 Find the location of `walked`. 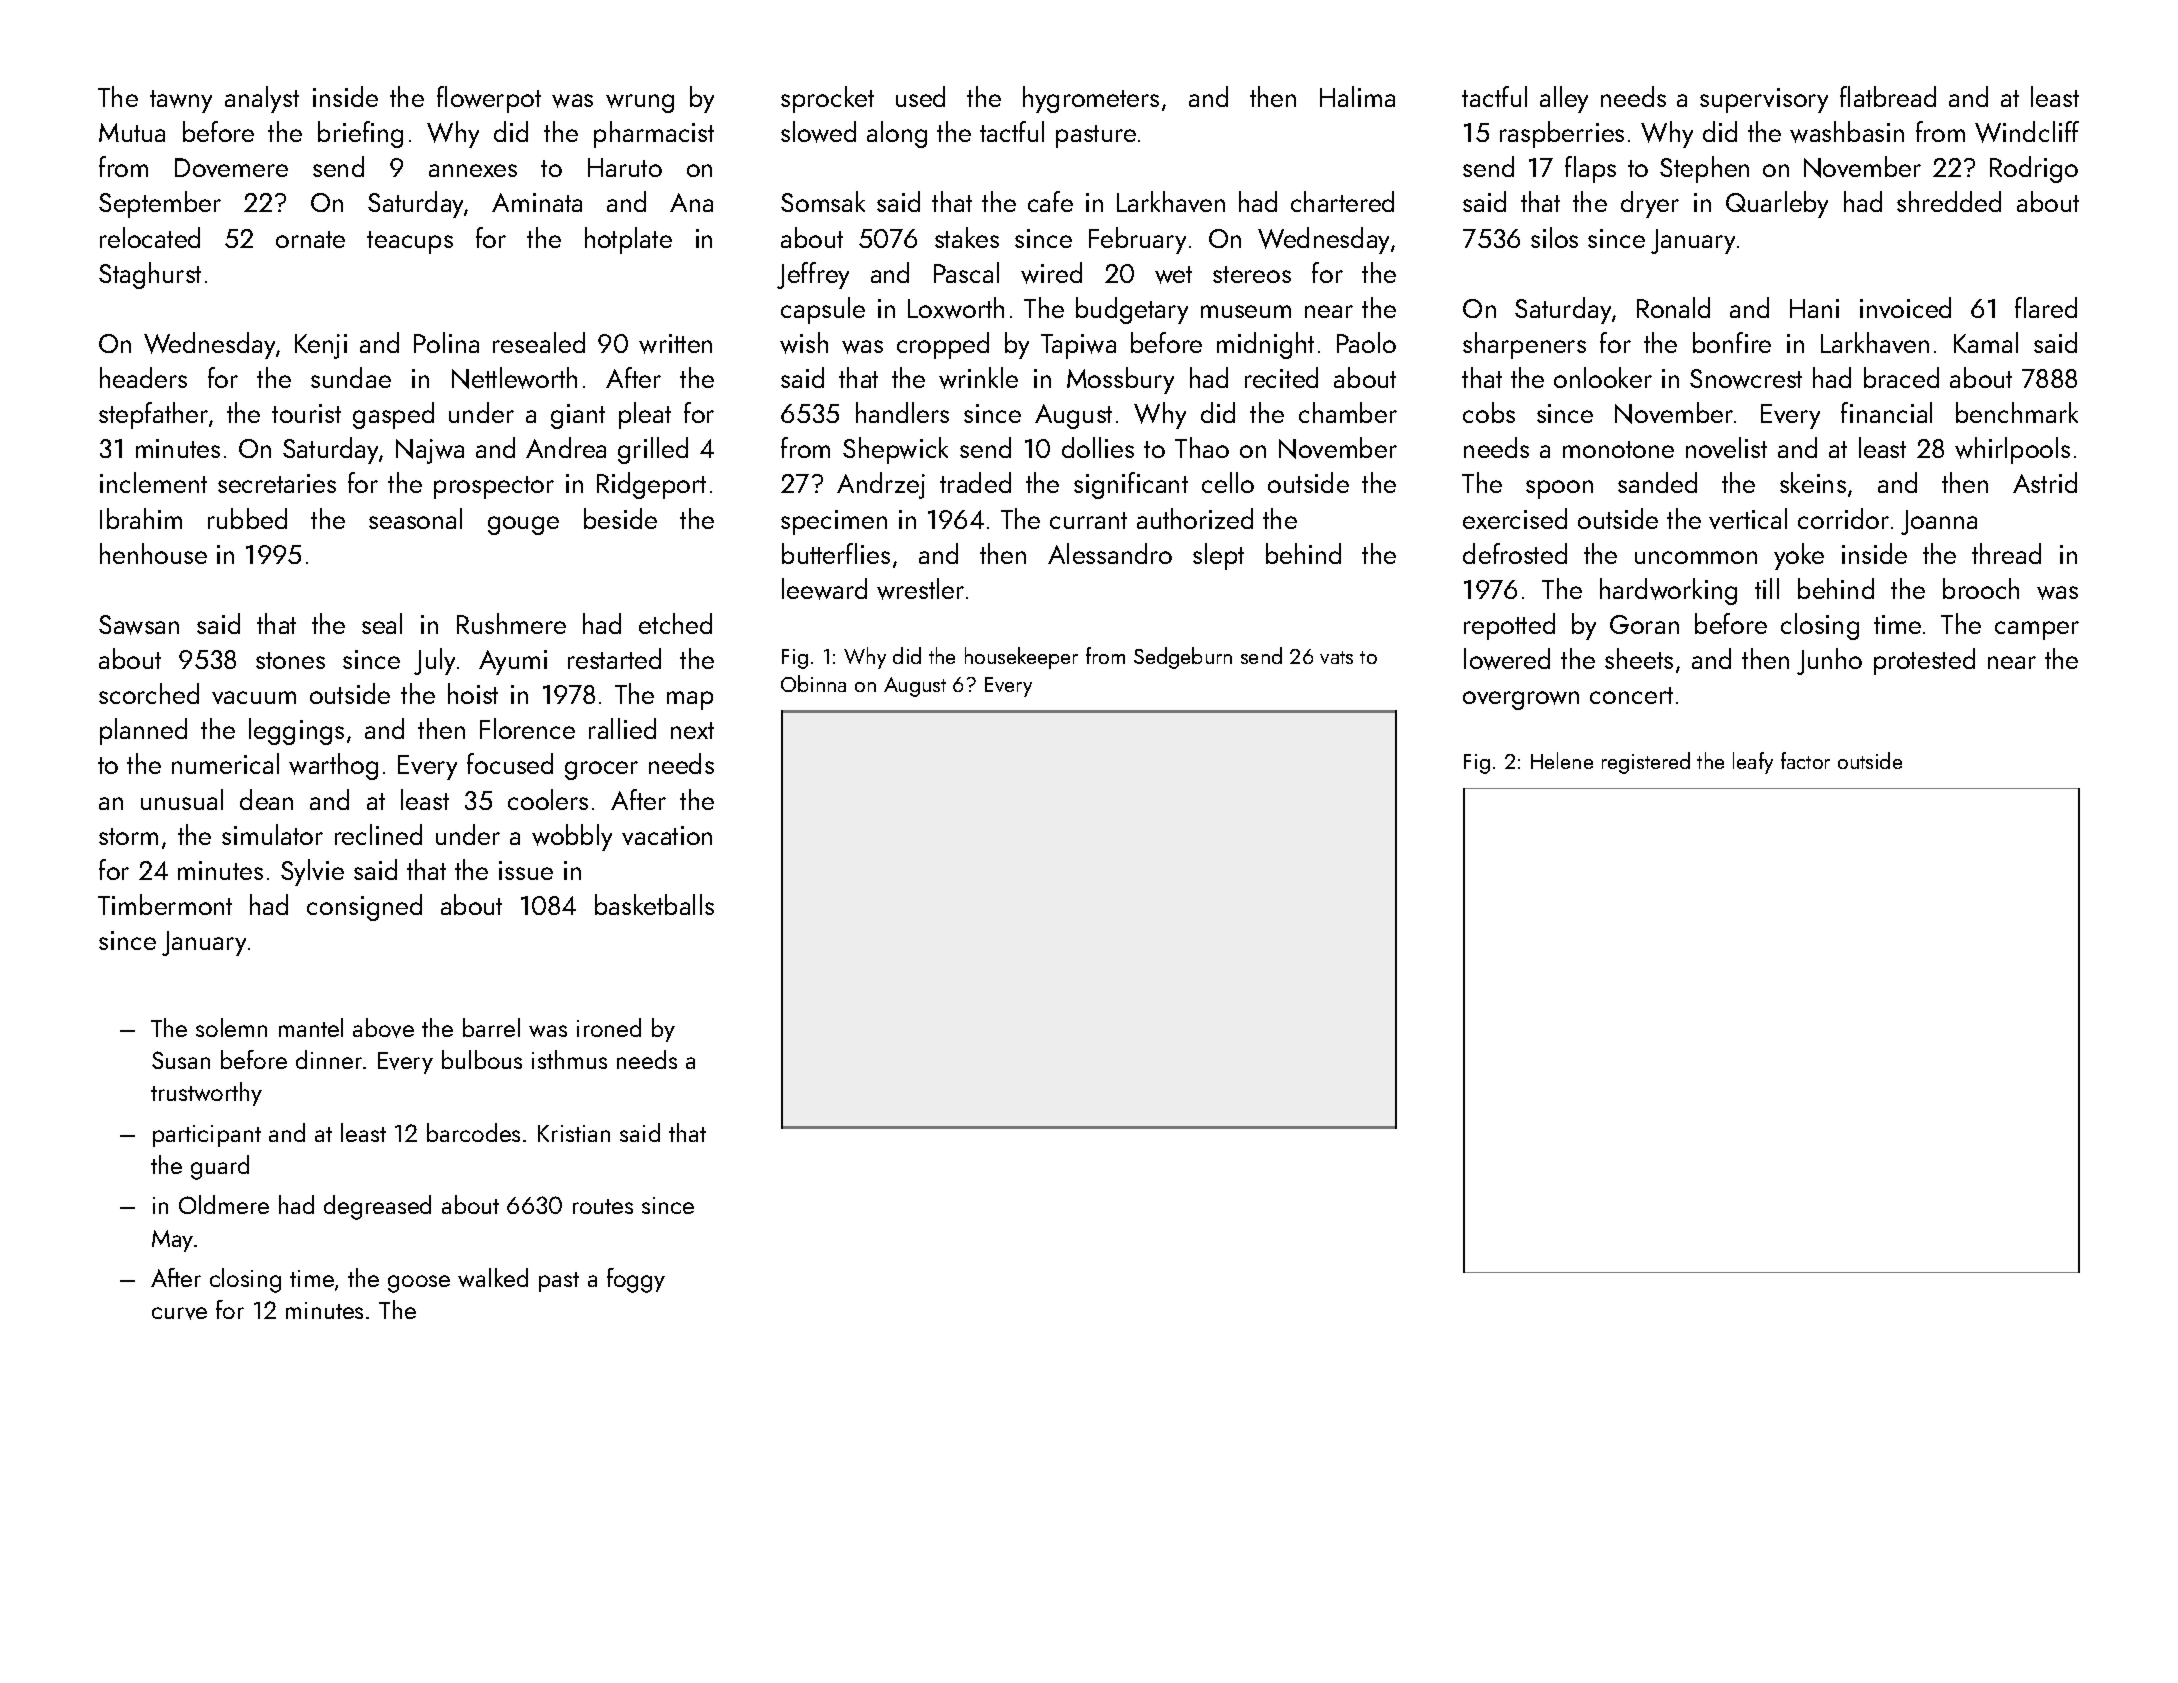

walked is located at coordinates (493, 1277).
